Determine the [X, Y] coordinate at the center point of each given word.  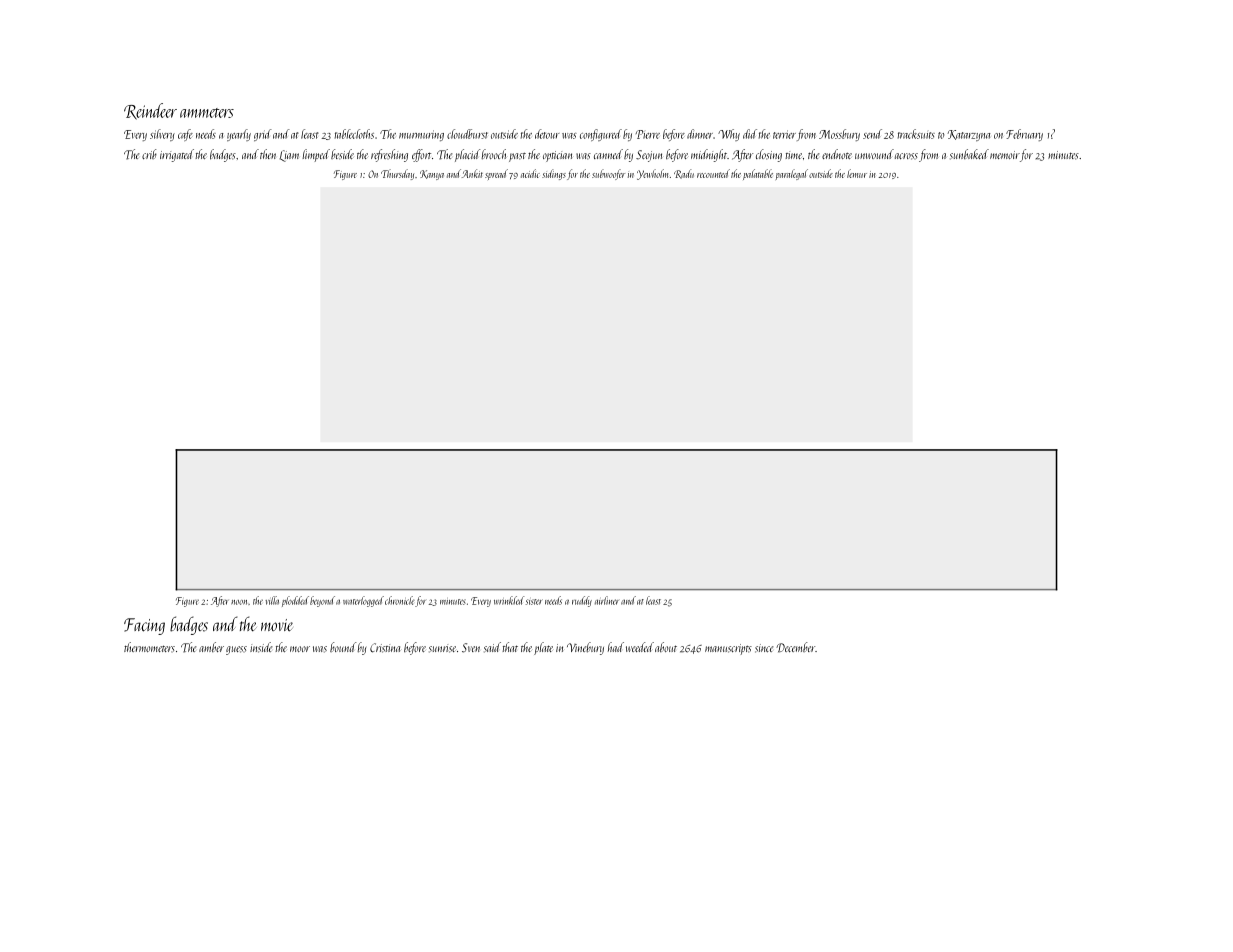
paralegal [792, 174]
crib [149, 154]
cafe [185, 135]
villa [272, 600]
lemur [857, 173]
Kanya [432, 175]
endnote [837, 154]
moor [300, 649]
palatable [758, 174]
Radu [684, 174]
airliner [607, 600]
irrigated [177, 155]
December [795, 647]
